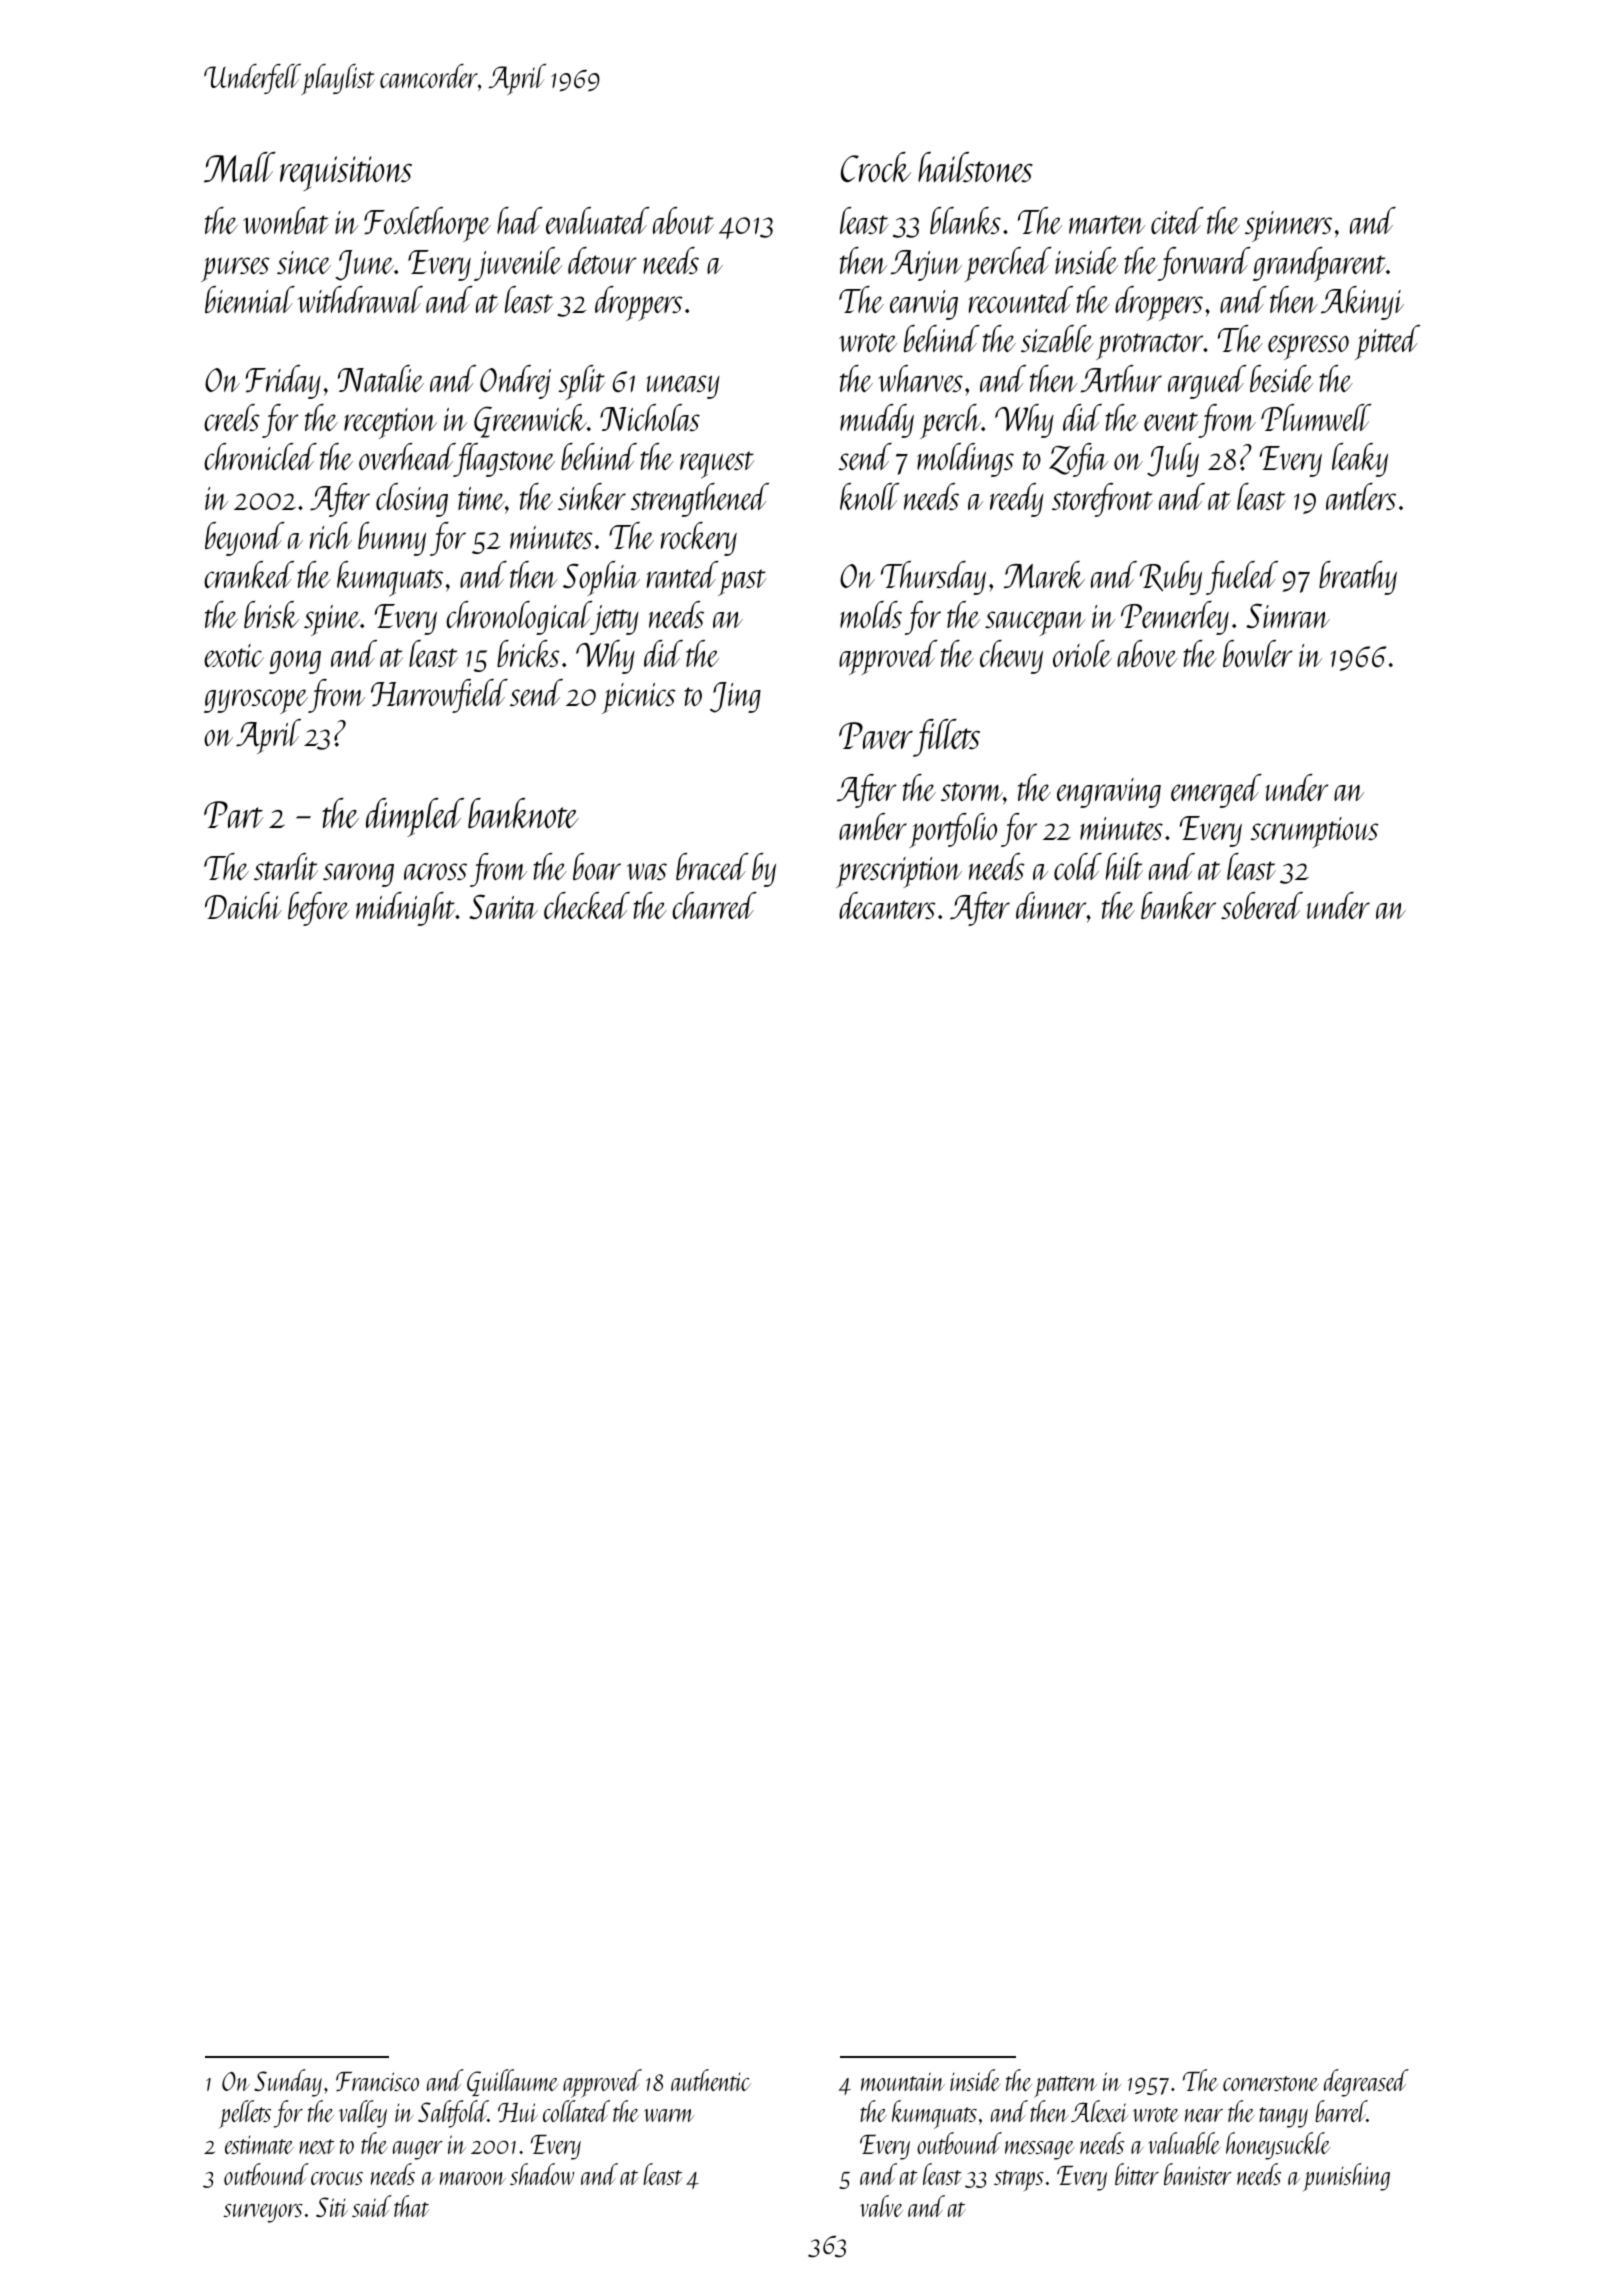 The height and width of the document is (2292, 1620). I want to click on espresso, so click(1308, 347).
